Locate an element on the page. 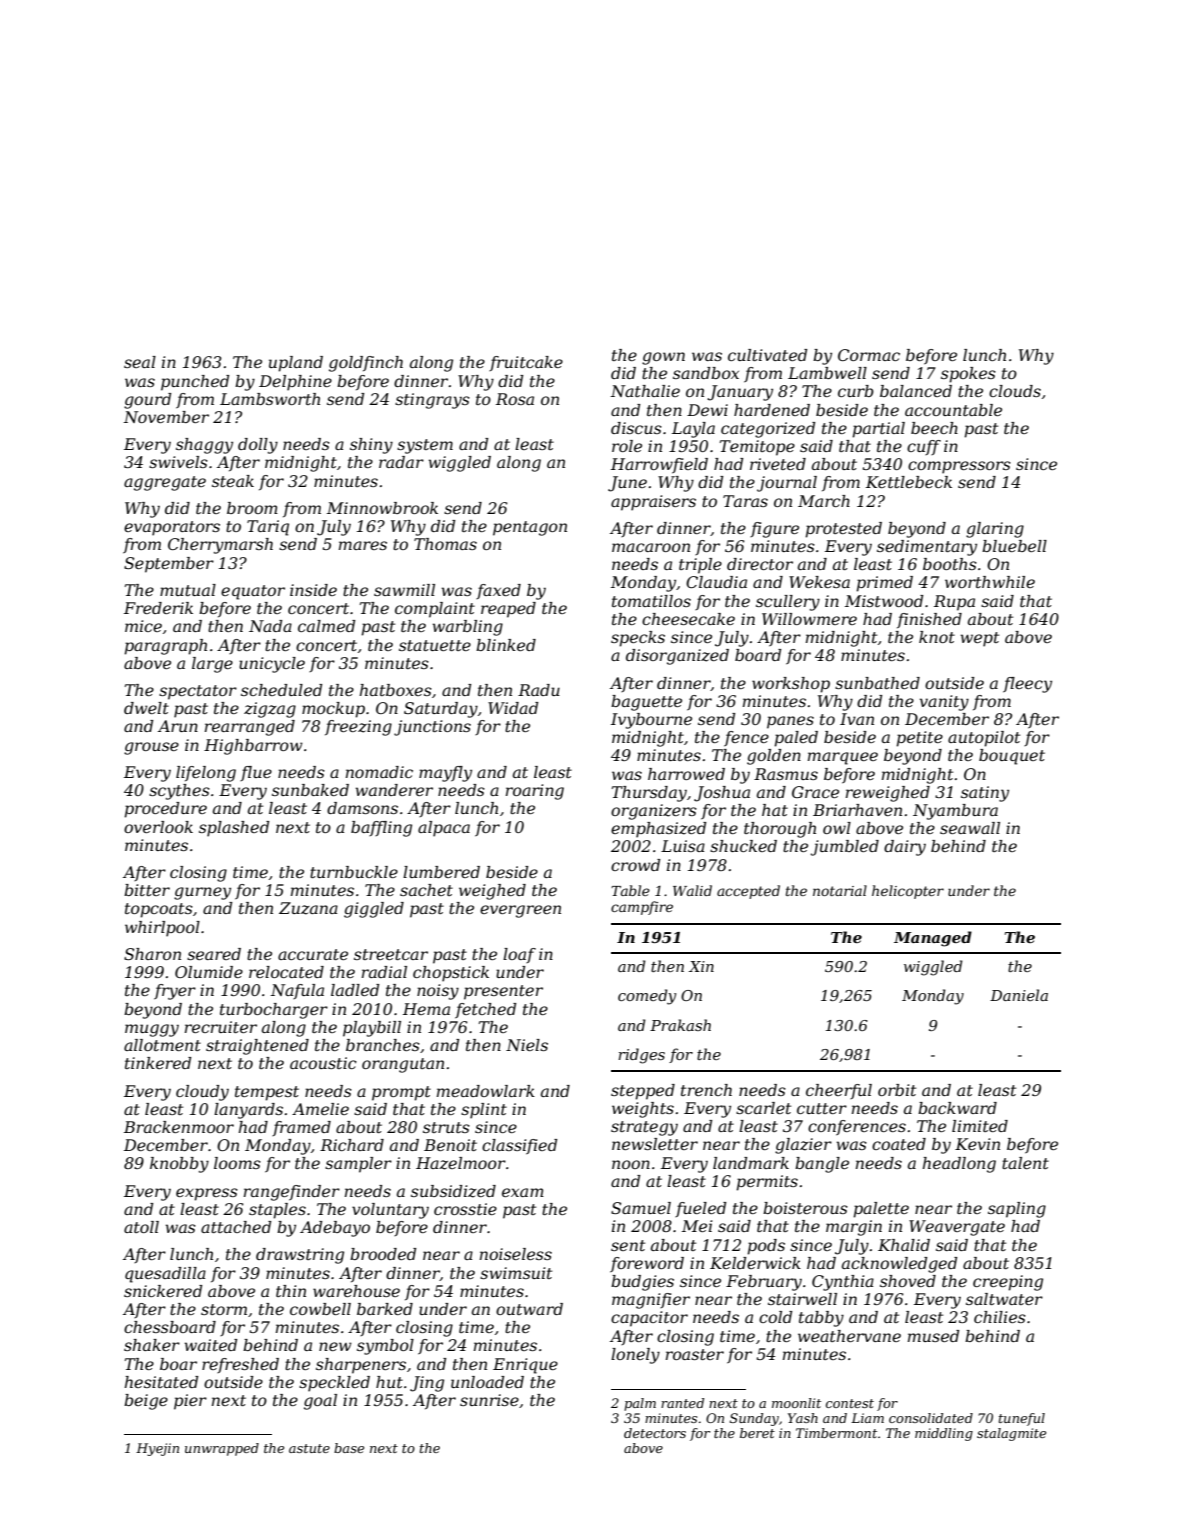  dolly is located at coordinates (258, 446).
